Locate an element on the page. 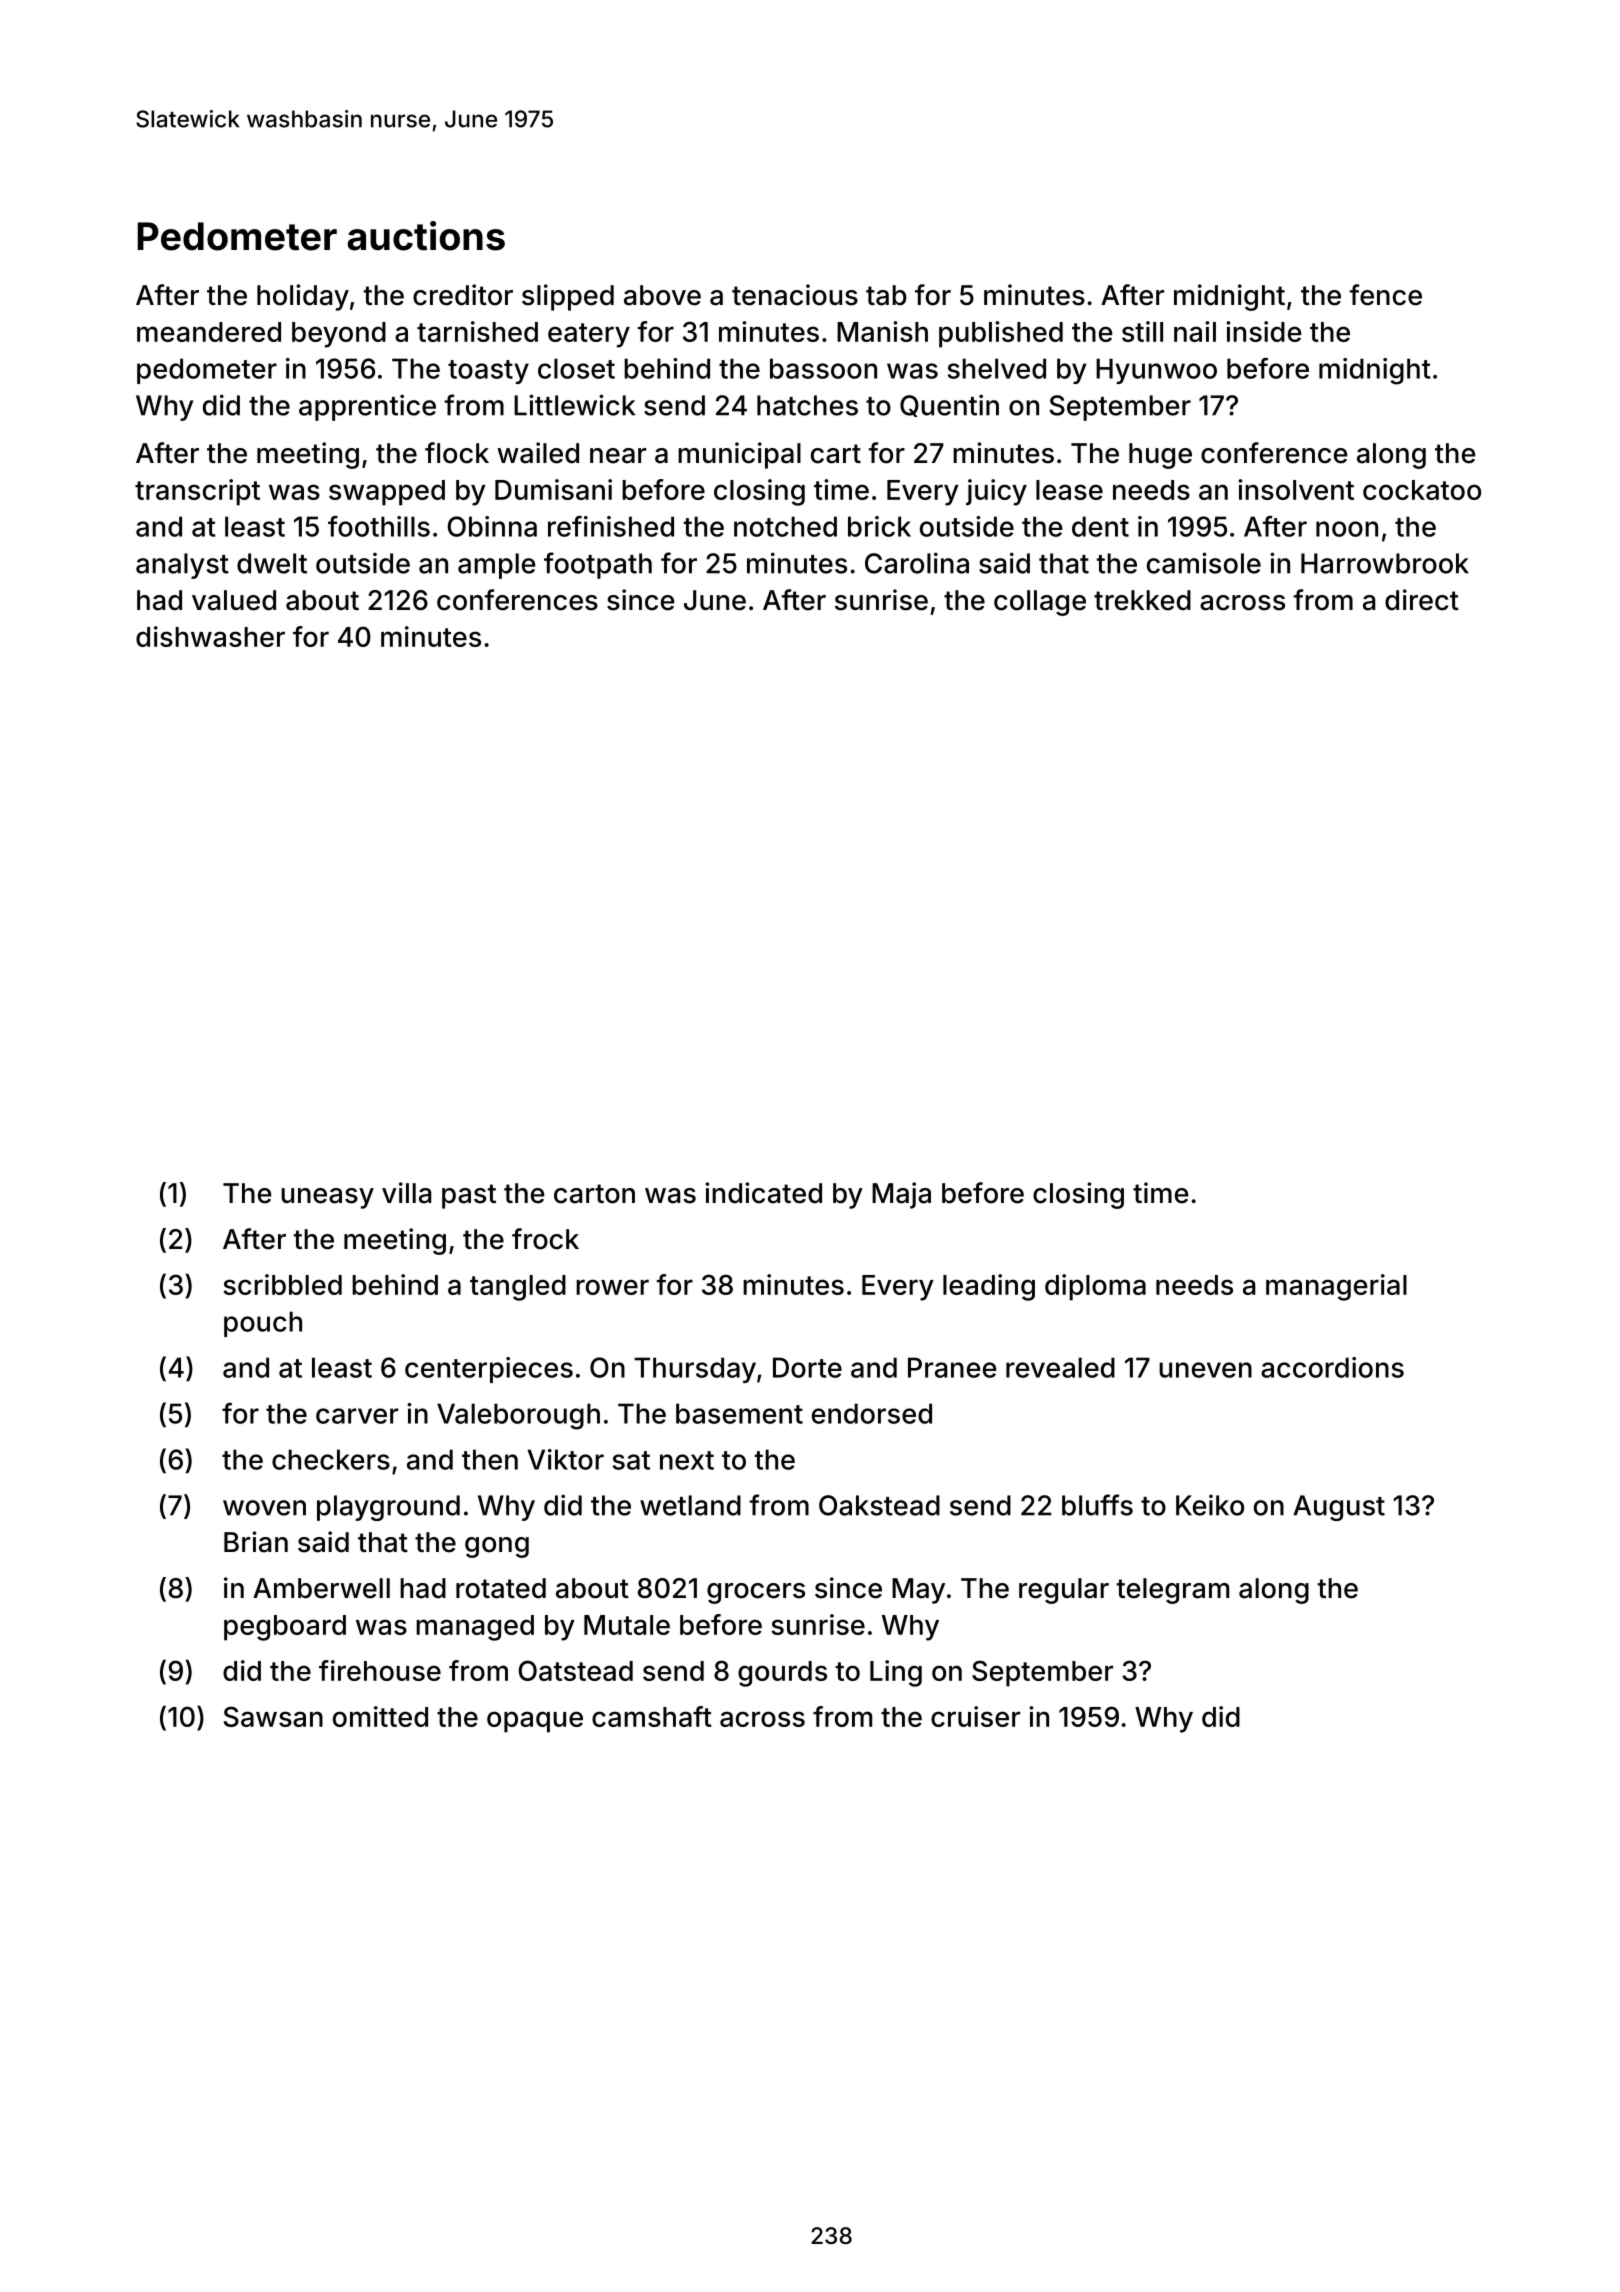 This page has height=2292, width=1620. huge is located at coordinates (1160, 456).
